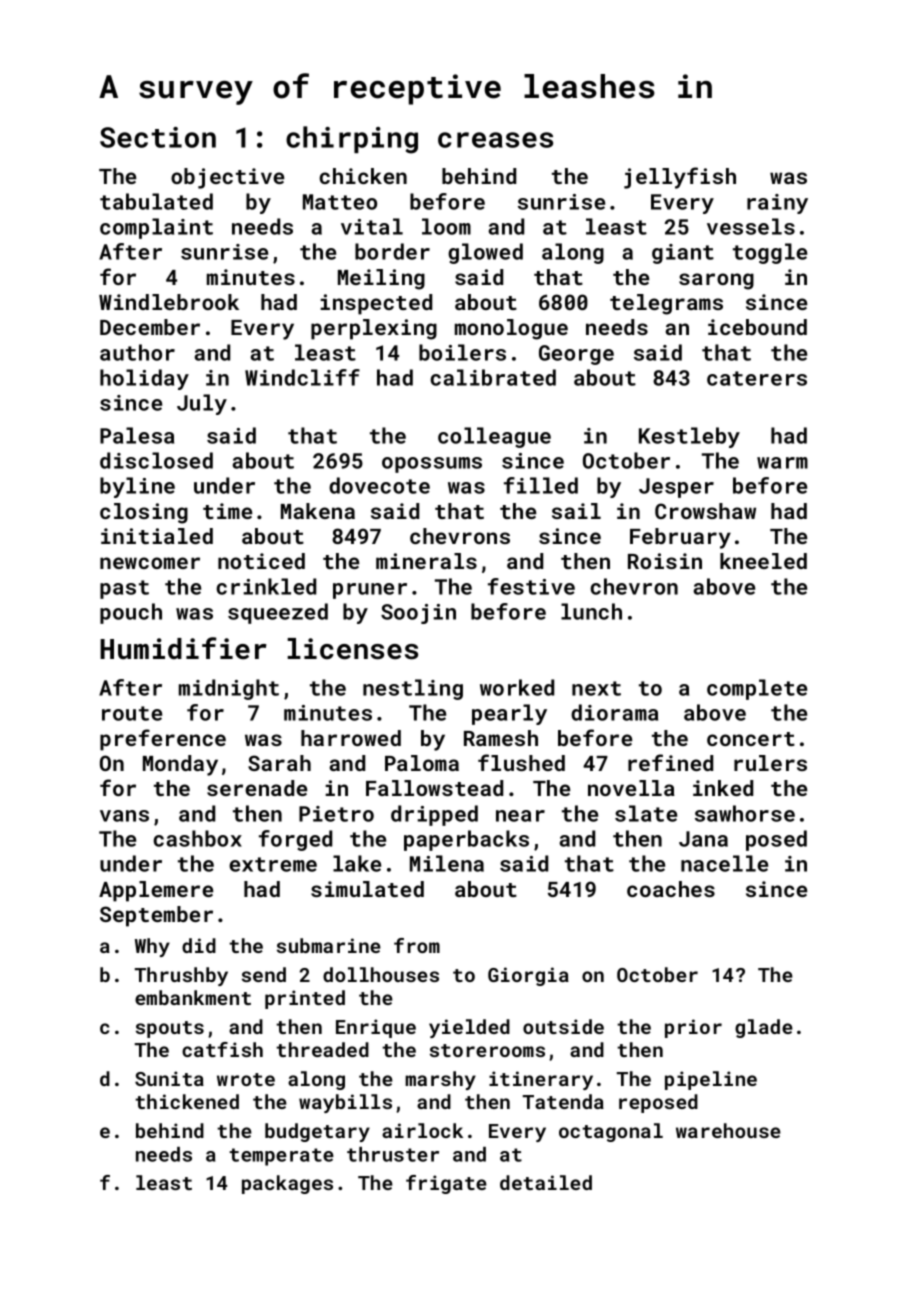  Describe the element at coordinates (446, 226) in the page. I see `loom` at that location.
